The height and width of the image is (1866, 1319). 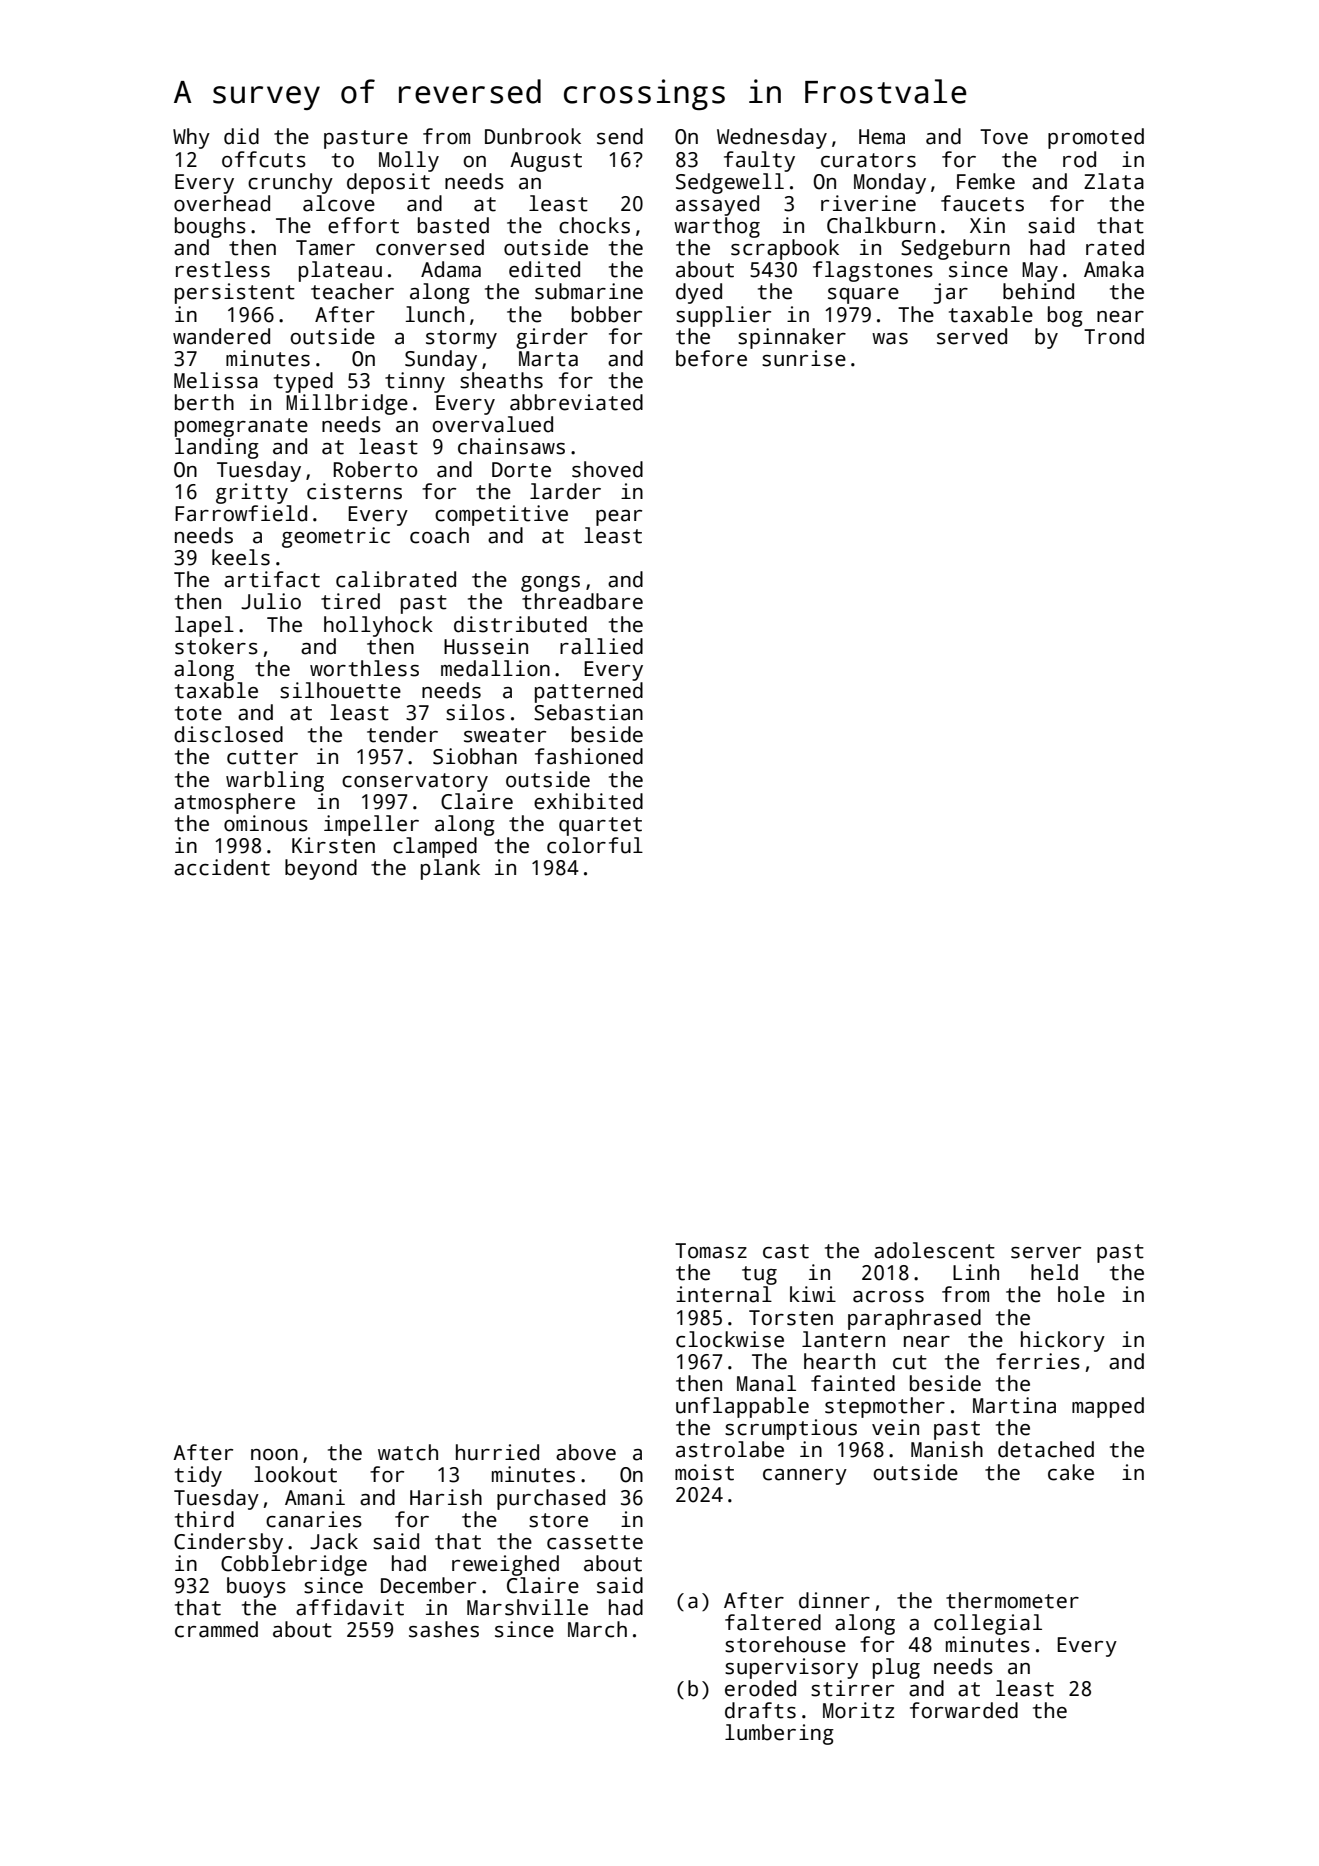 What do you see at coordinates (216, 1629) in the image?
I see `crammed` at bounding box center [216, 1629].
